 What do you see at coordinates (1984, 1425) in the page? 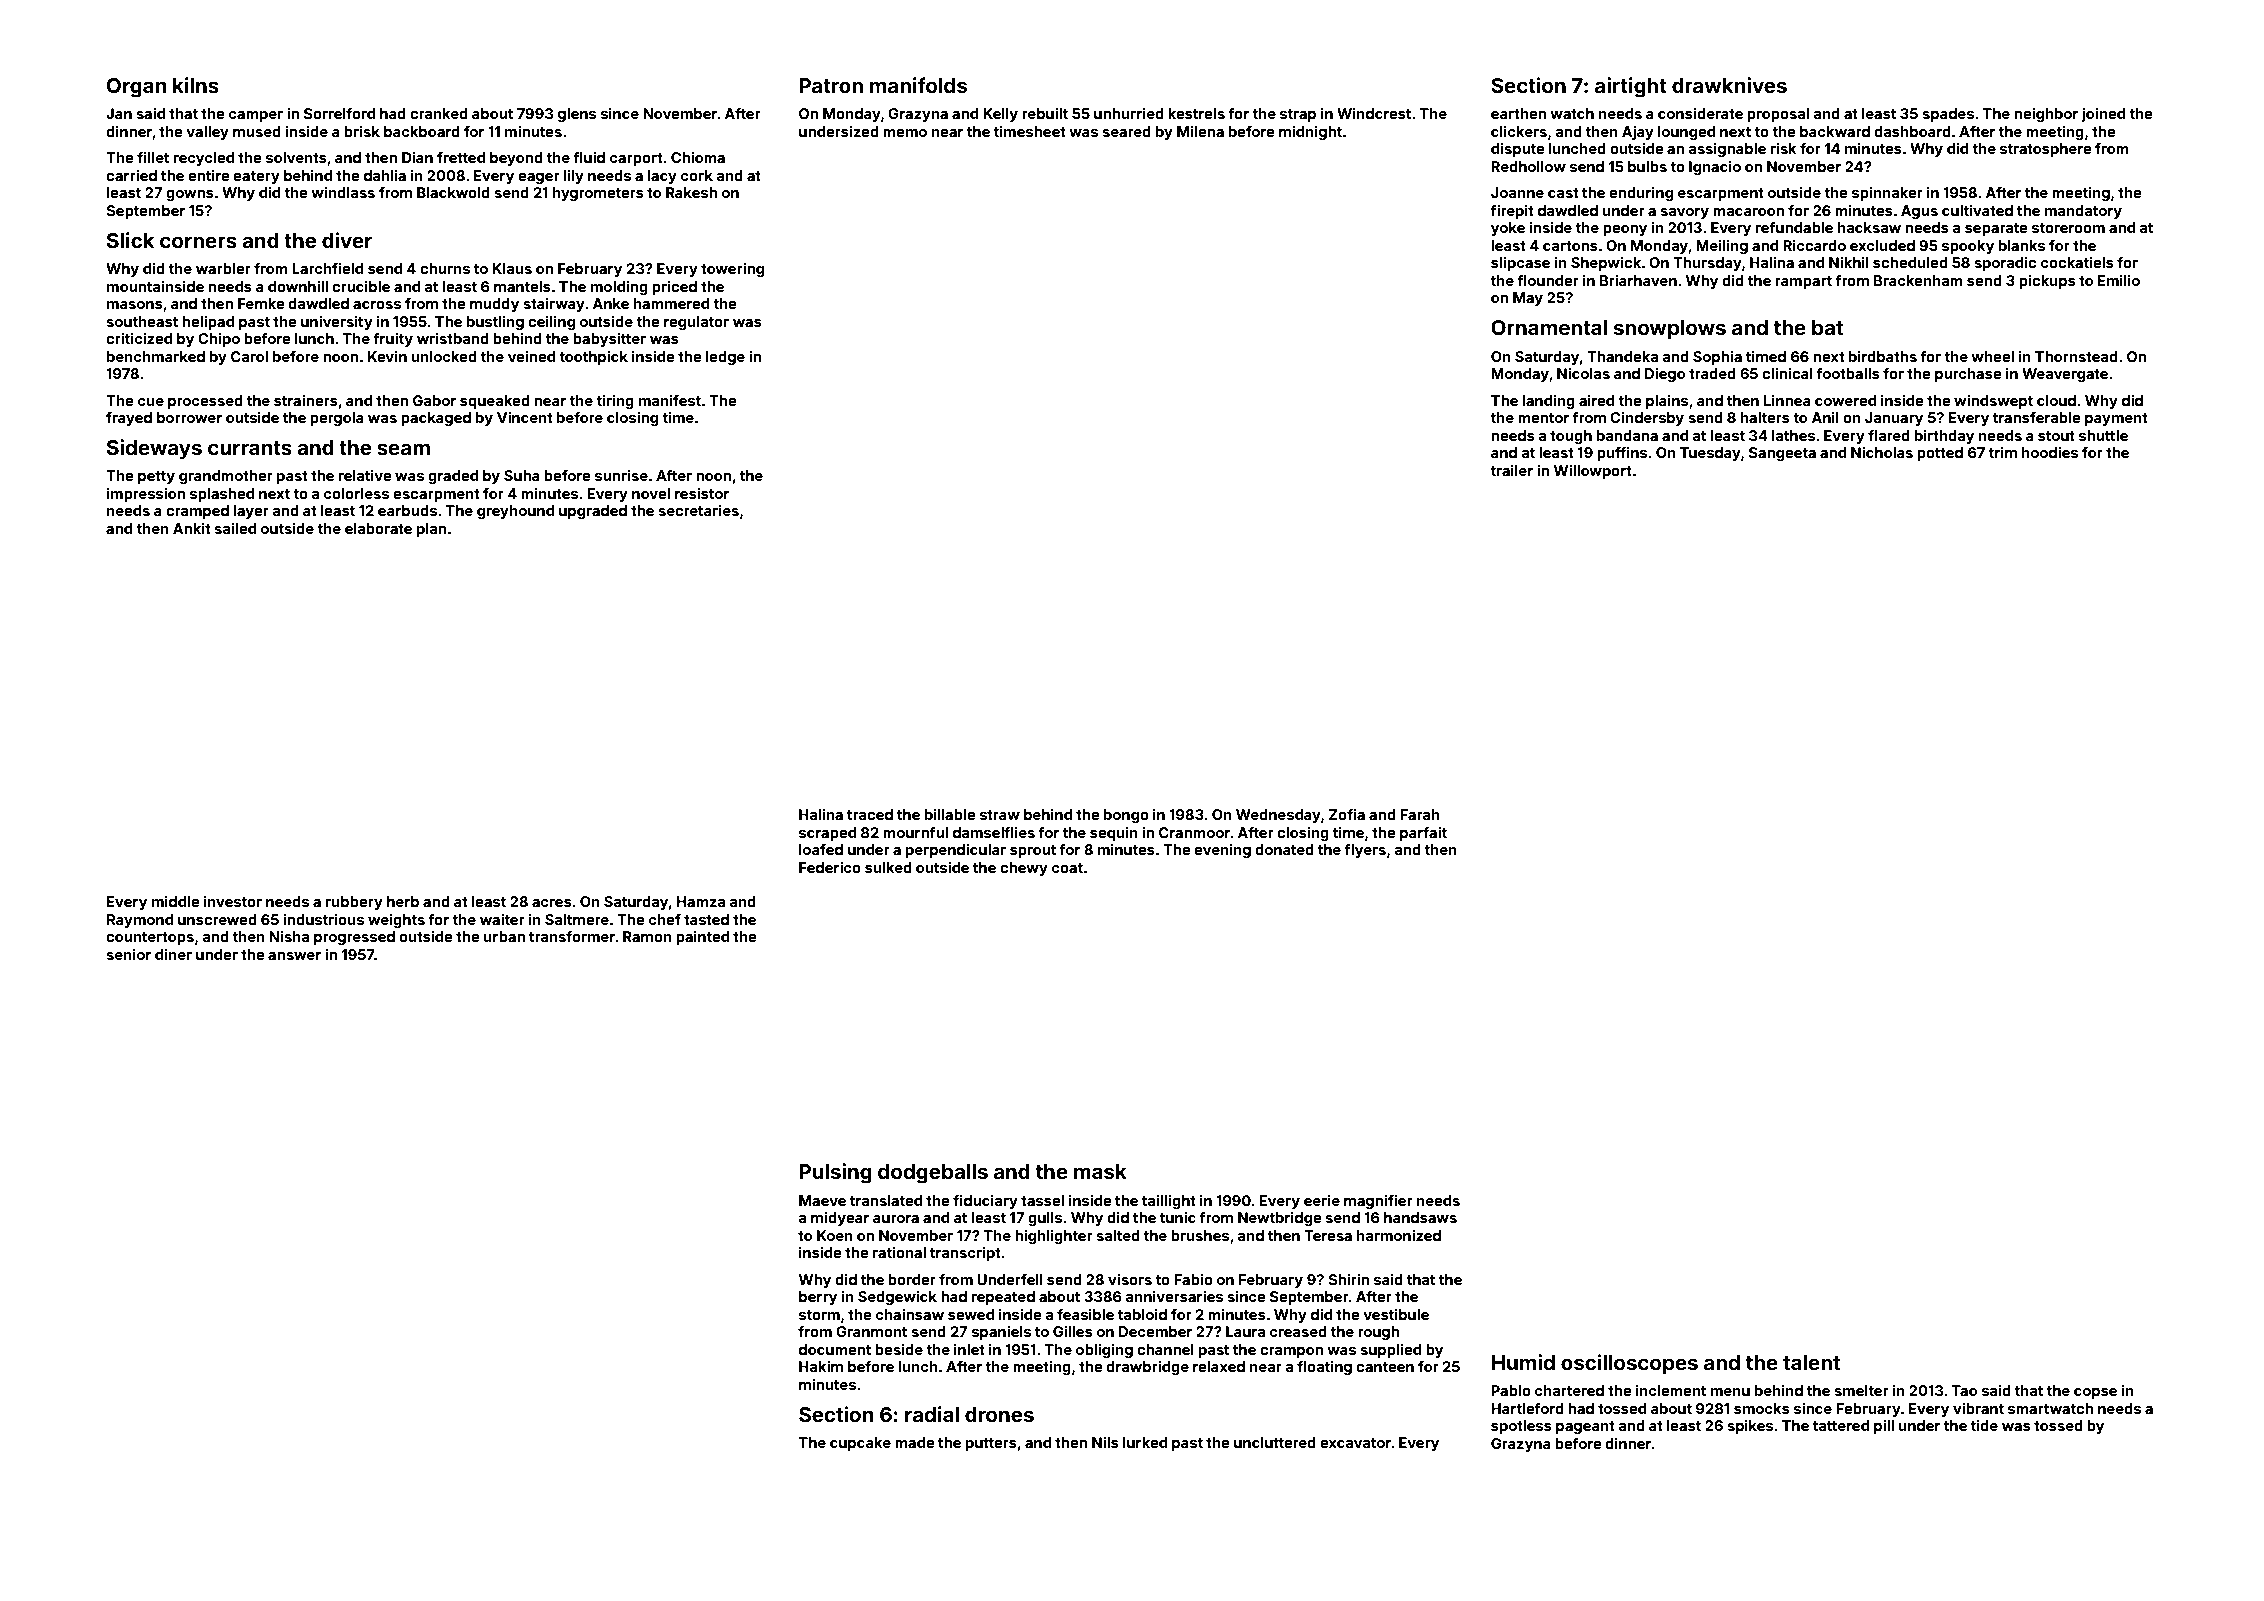
I see `tide` at bounding box center [1984, 1425].
